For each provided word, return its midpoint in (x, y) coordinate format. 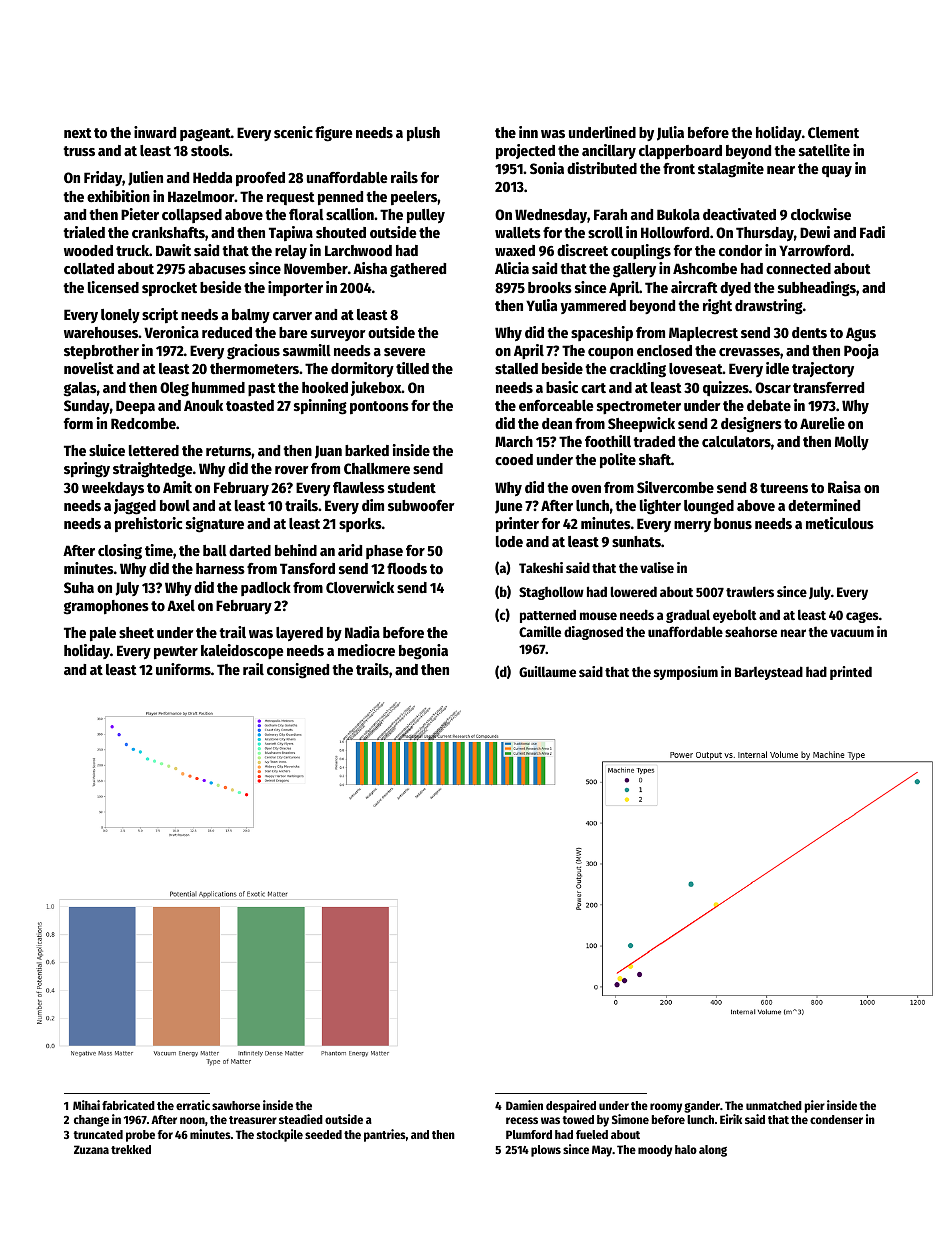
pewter (176, 653)
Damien (524, 1105)
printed (851, 673)
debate (769, 405)
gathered (418, 270)
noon (192, 1120)
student (412, 487)
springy (87, 470)
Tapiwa (291, 233)
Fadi (872, 232)
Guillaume (547, 671)
